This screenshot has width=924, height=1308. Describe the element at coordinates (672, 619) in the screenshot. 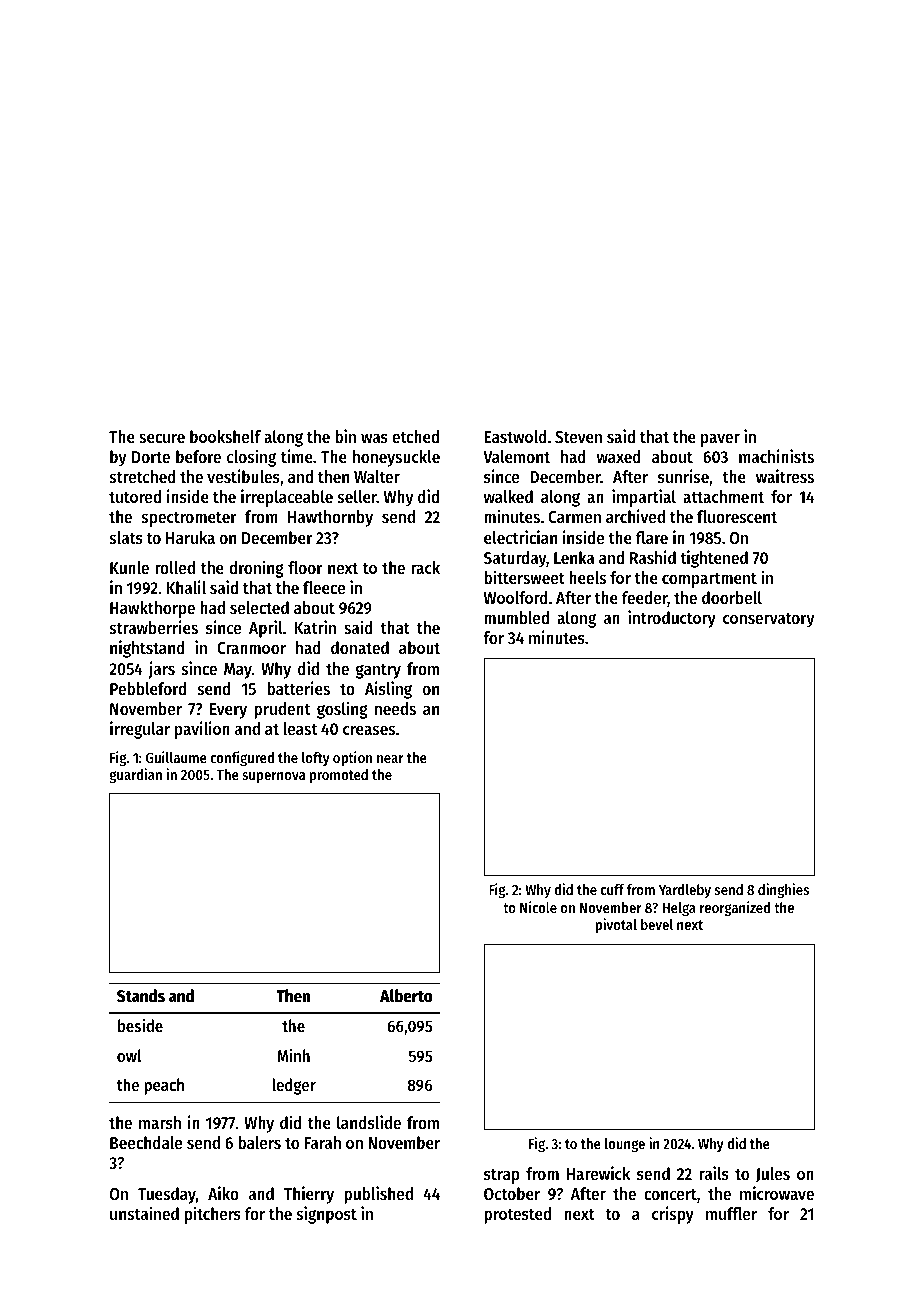

I see `introductory` at that location.
